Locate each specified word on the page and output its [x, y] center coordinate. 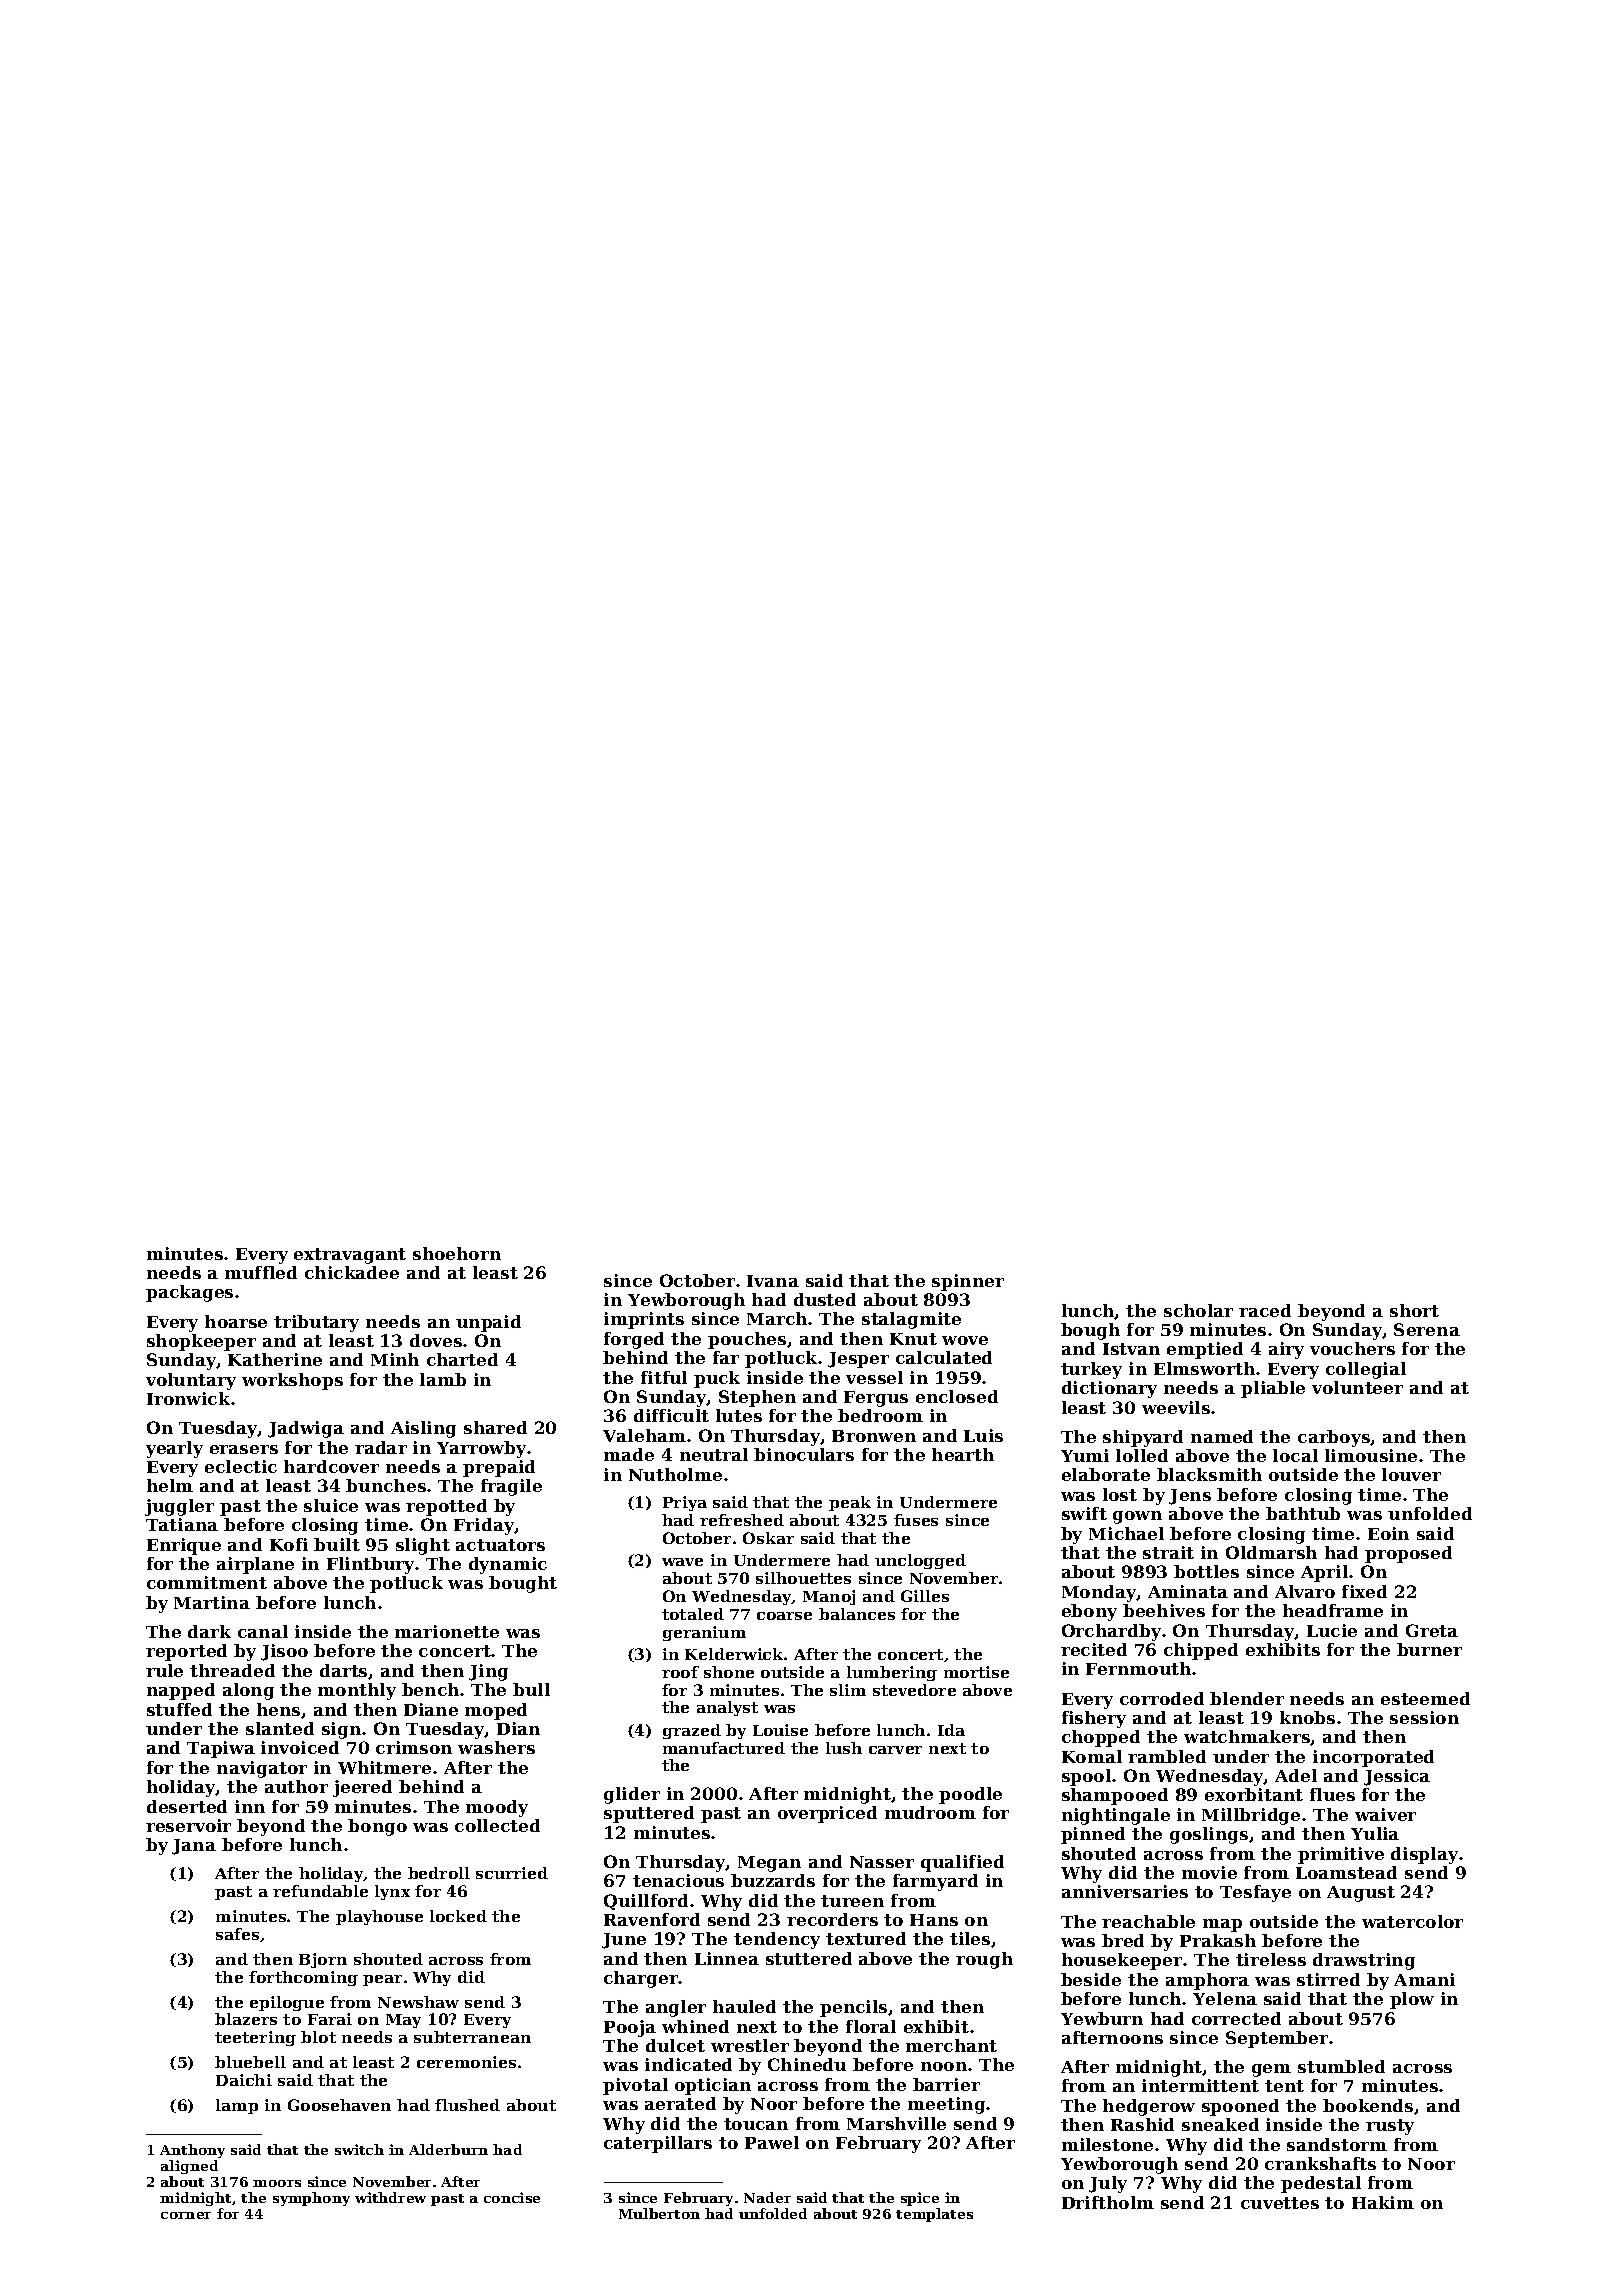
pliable [1273, 1389]
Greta [1432, 1630]
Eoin [1388, 1533]
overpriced [827, 1814]
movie [1209, 1872]
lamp [237, 2106]
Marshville [896, 2123]
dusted [825, 1299]
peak [850, 1503]
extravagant [350, 1256]
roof [680, 1672]
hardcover [331, 1466]
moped [496, 1711]
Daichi [244, 2080]
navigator [262, 1769]
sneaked [1220, 2124]
